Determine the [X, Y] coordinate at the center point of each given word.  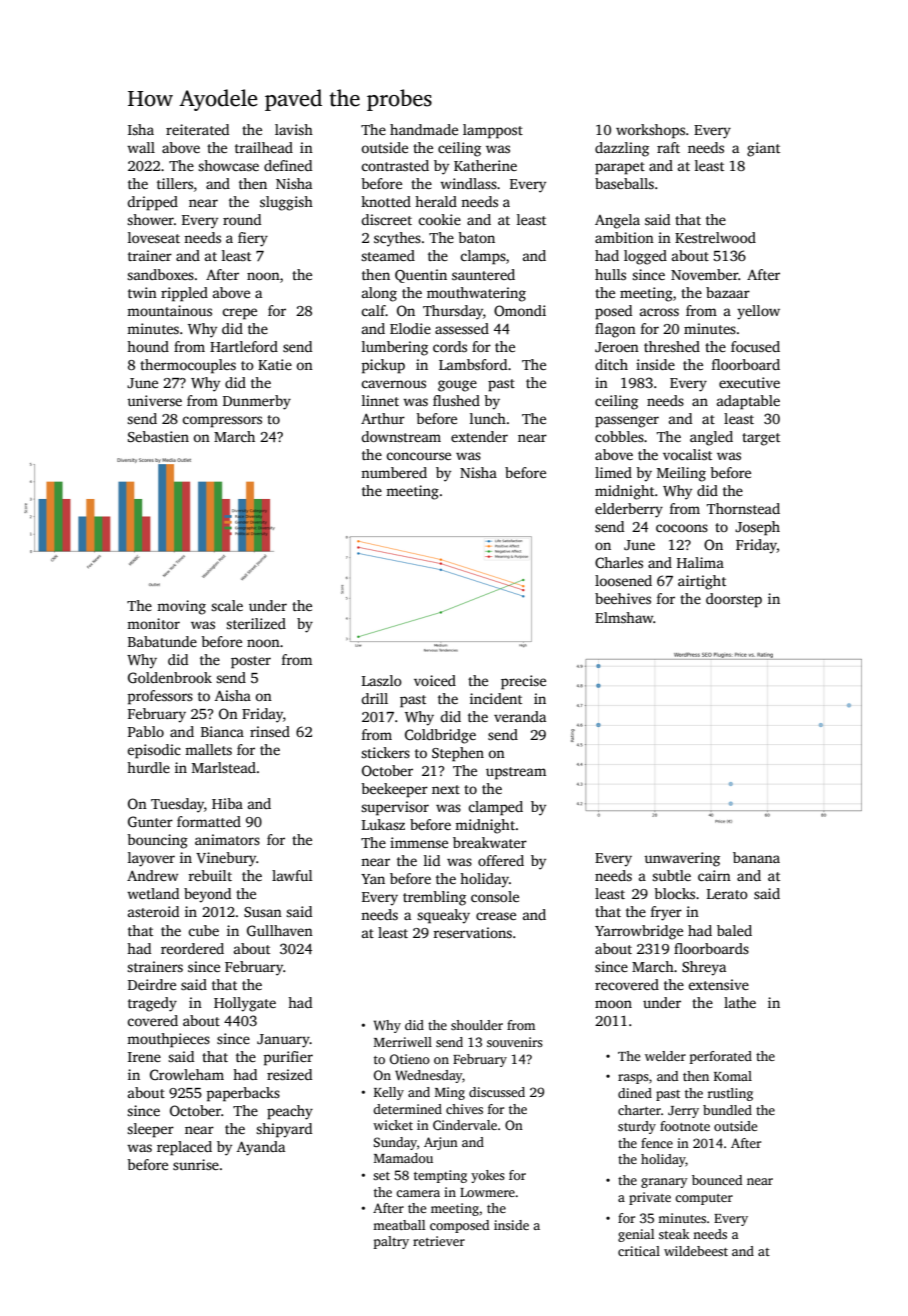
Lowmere [487, 1192]
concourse [418, 456]
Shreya [704, 968]
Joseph [757, 528]
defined [288, 165]
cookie [439, 219]
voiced [435, 680]
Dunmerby [257, 402]
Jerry [683, 1112]
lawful [292, 875]
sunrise [196, 1164]
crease [496, 916]
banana [756, 857]
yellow [758, 312]
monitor [153, 623]
